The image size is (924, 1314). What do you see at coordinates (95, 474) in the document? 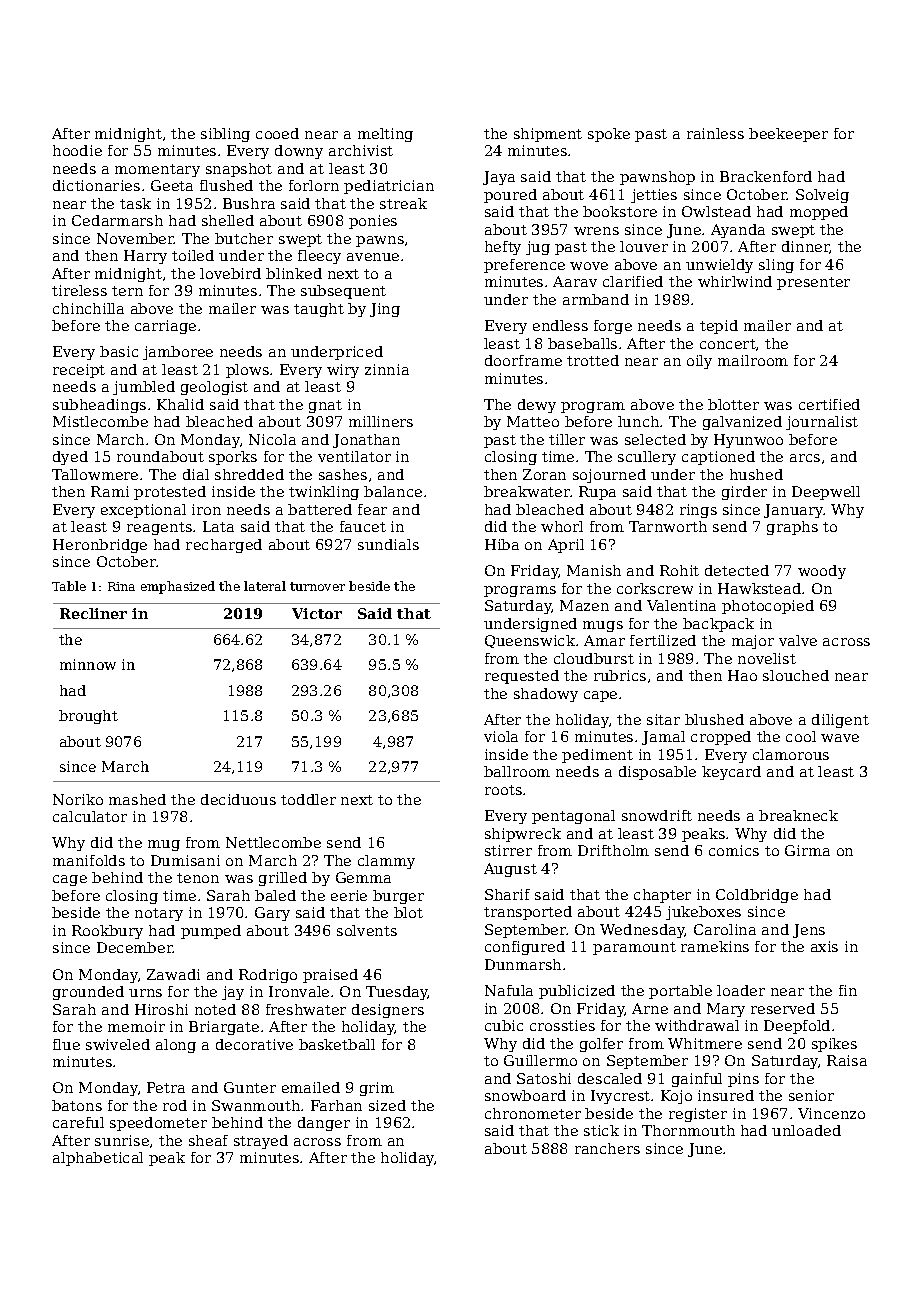
I see `Tallowmere` at bounding box center [95, 474].
